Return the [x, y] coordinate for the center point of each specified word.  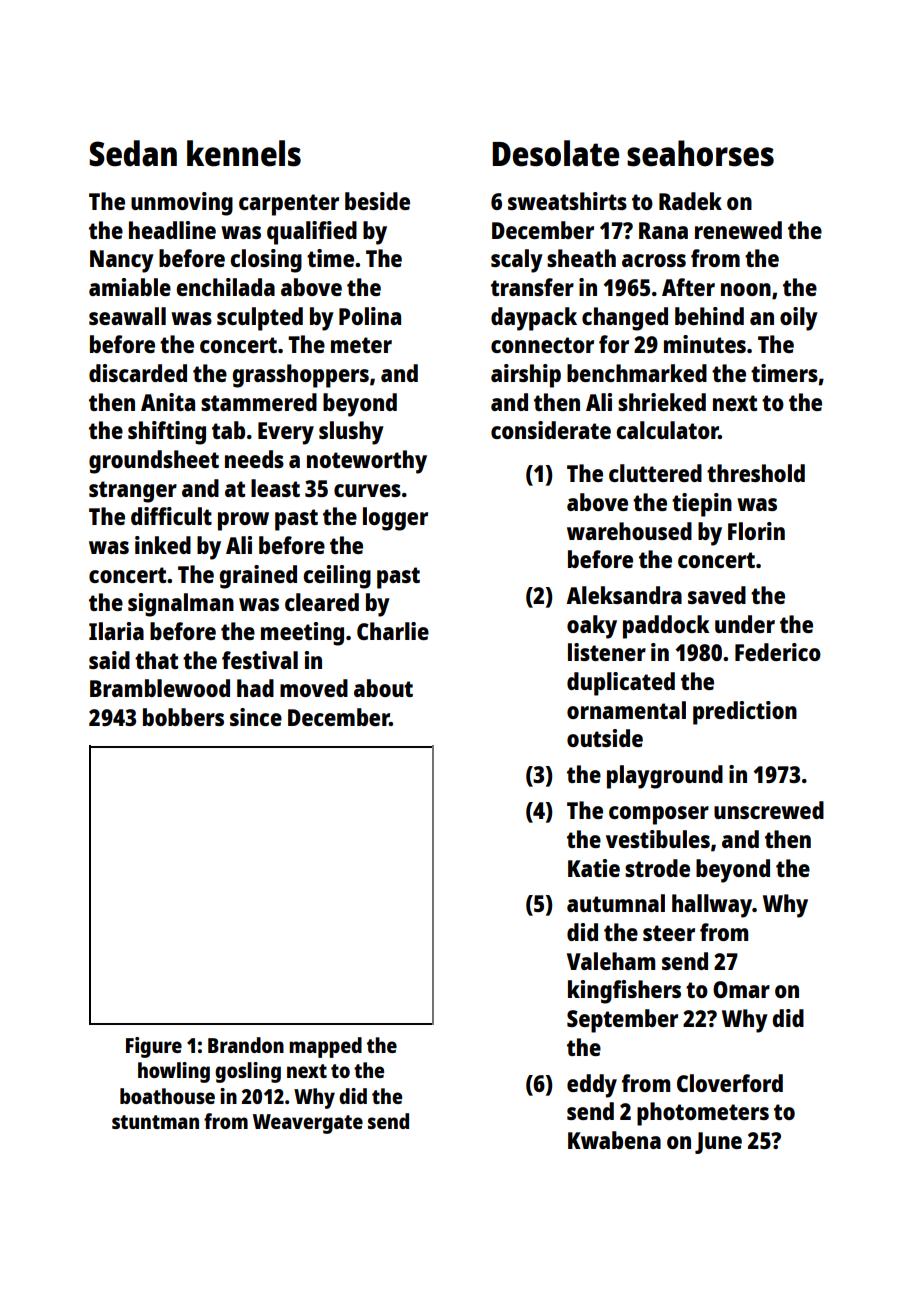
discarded [138, 373]
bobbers [183, 717]
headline [172, 230]
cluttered [655, 473]
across [654, 260]
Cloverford [730, 1083]
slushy [351, 433]
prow [243, 521]
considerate [551, 430]
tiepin [702, 505]
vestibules [658, 839]
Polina [370, 316]
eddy [592, 1086]
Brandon [246, 1045]
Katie [594, 868]
